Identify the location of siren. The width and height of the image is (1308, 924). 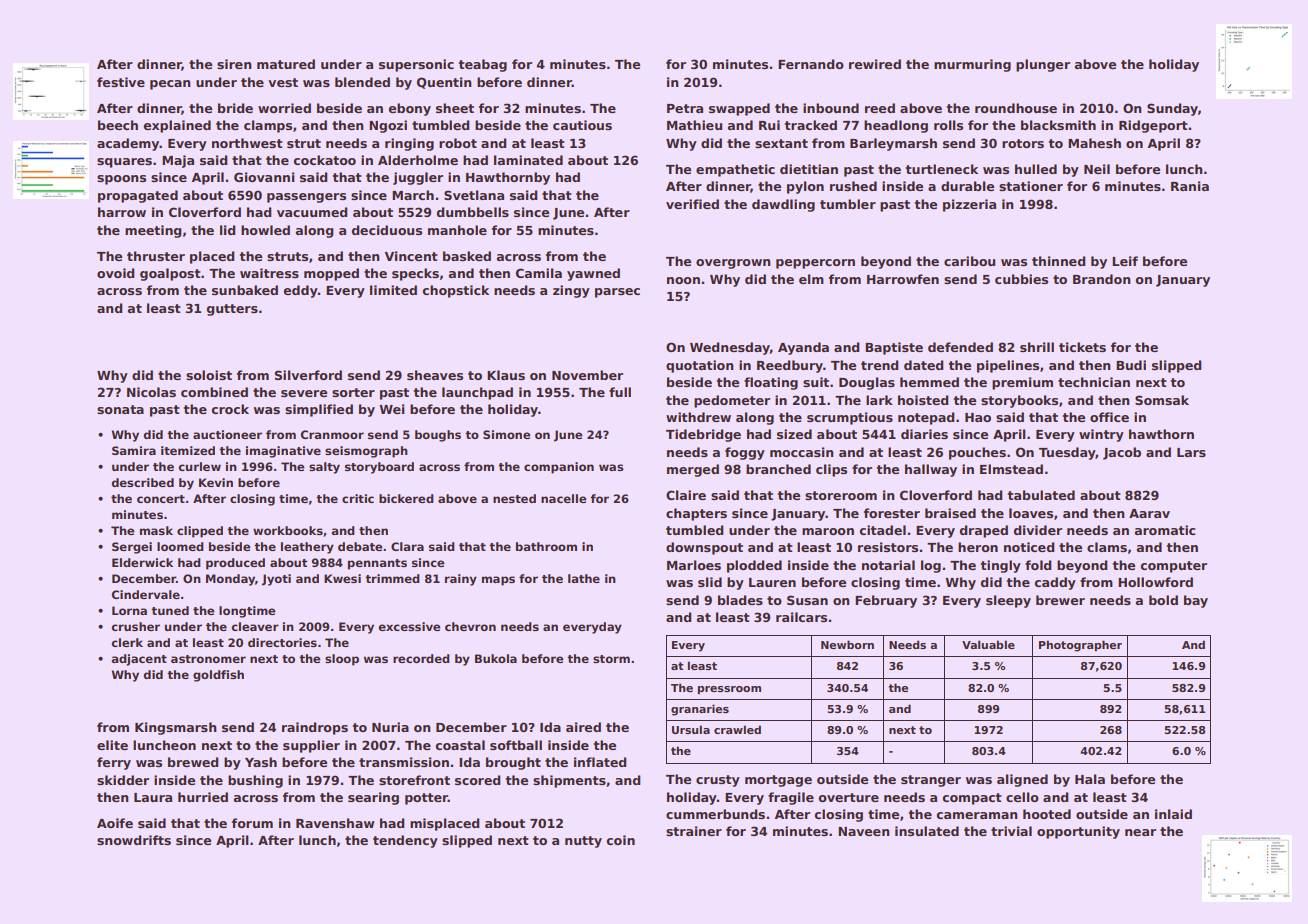
(234, 64).
